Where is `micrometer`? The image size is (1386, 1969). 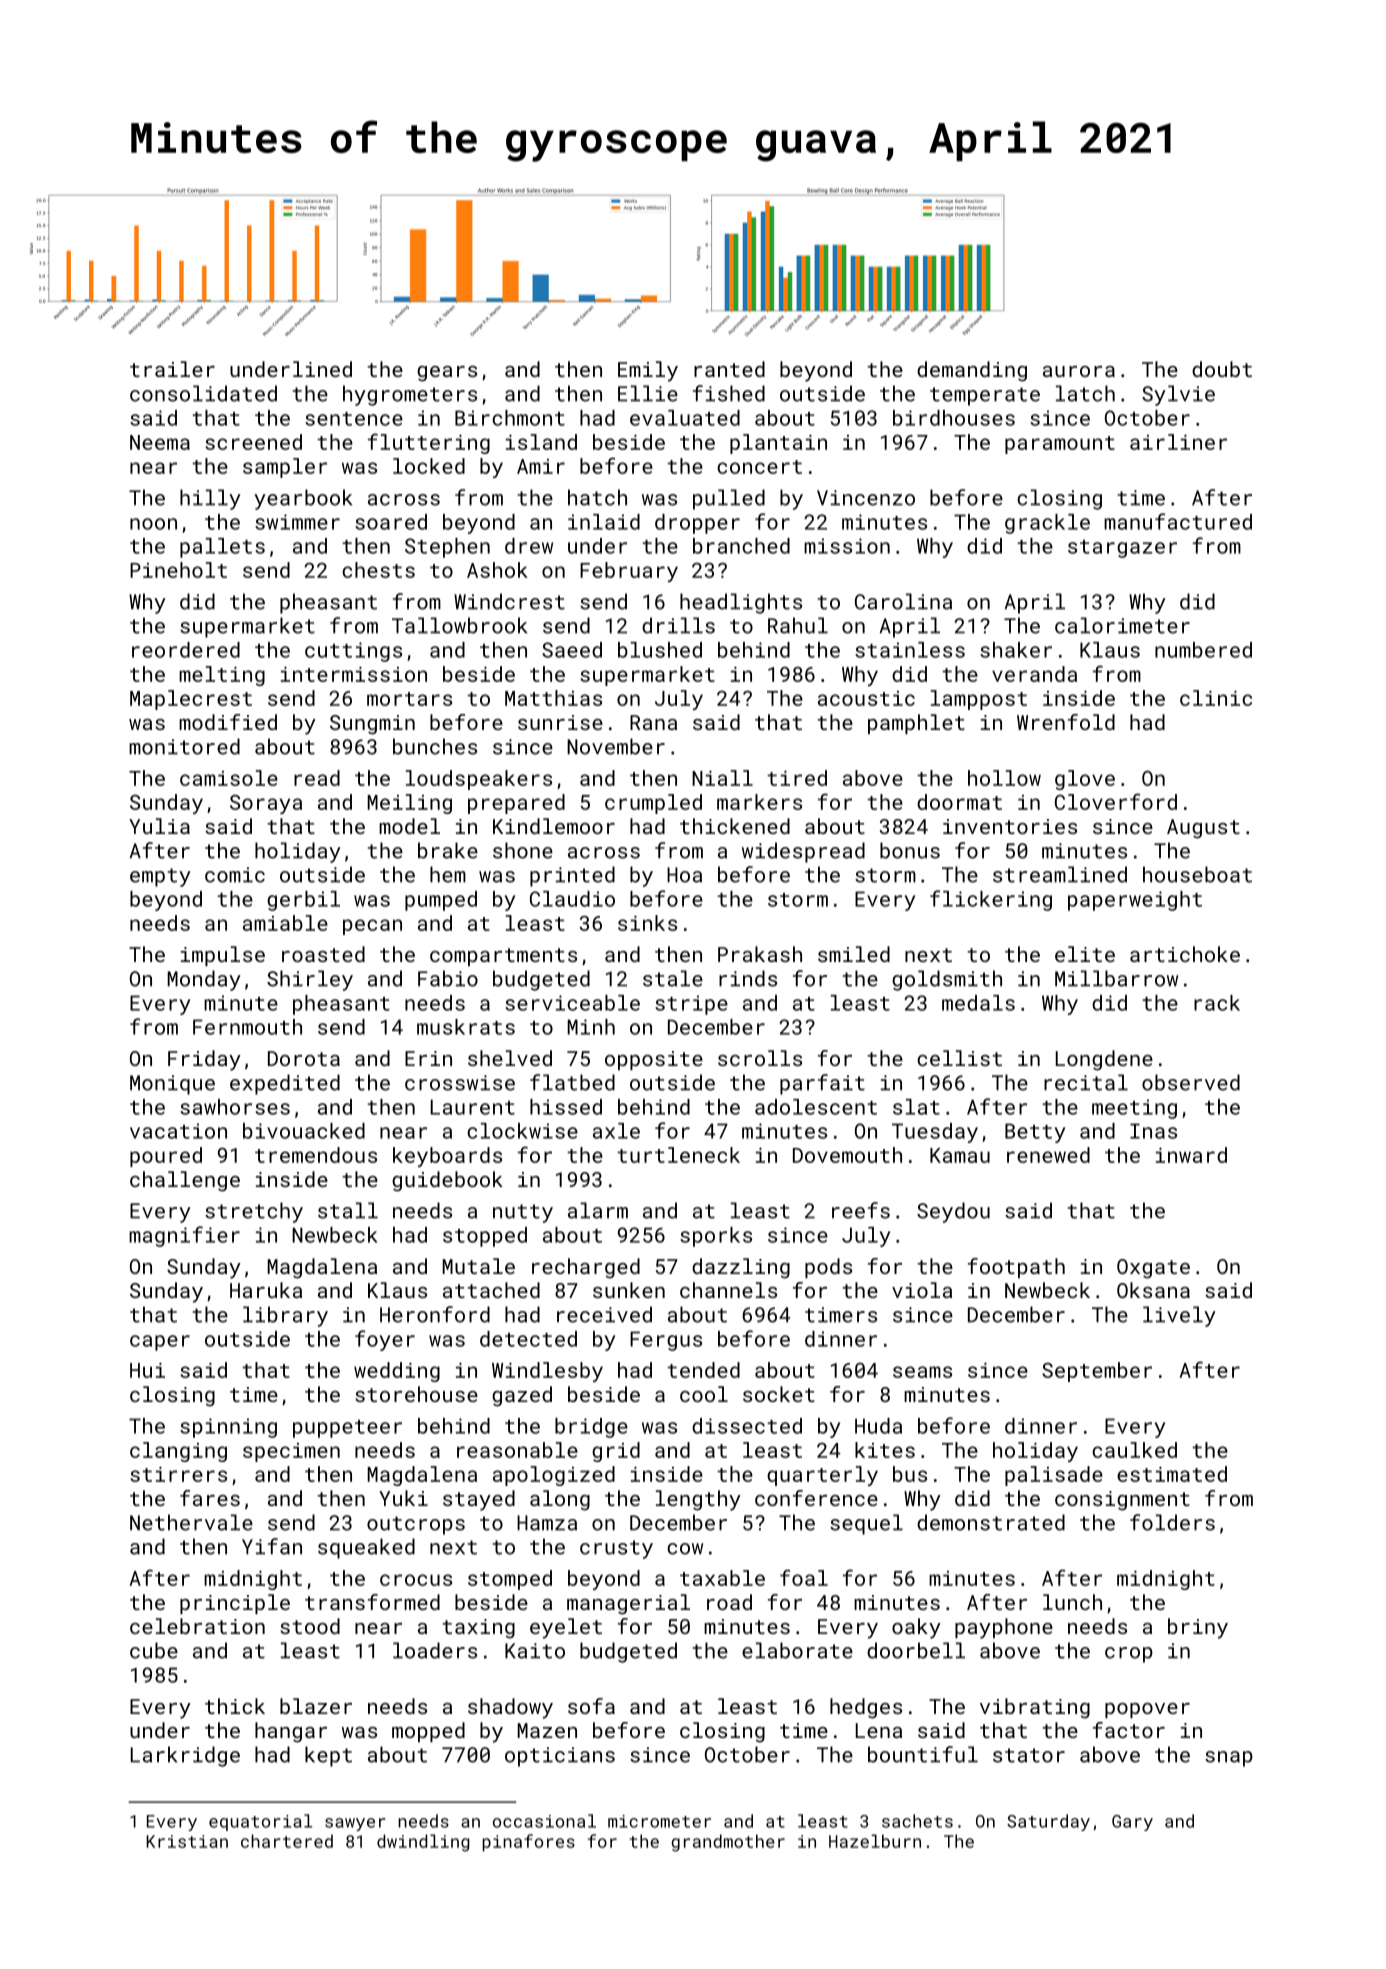 micrometer is located at coordinates (659, 1821).
